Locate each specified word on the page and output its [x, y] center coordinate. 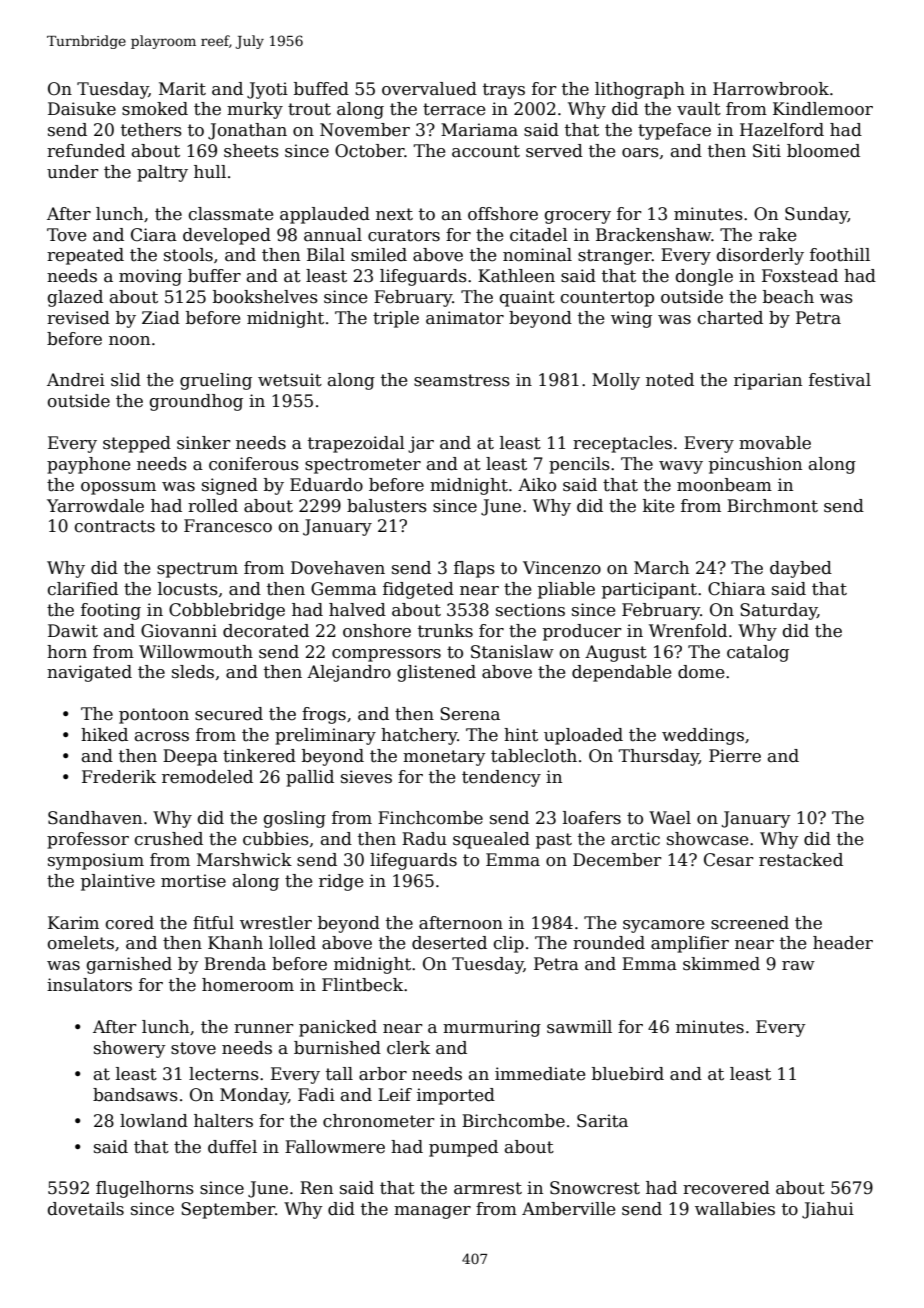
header [843, 943]
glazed [75, 298]
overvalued [429, 89]
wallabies [735, 1209]
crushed [169, 839]
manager [432, 1212]
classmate [231, 214]
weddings [703, 736]
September [228, 1210]
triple [396, 319]
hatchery [419, 736]
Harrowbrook [771, 89]
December [617, 860]
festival [840, 380]
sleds [193, 672]
